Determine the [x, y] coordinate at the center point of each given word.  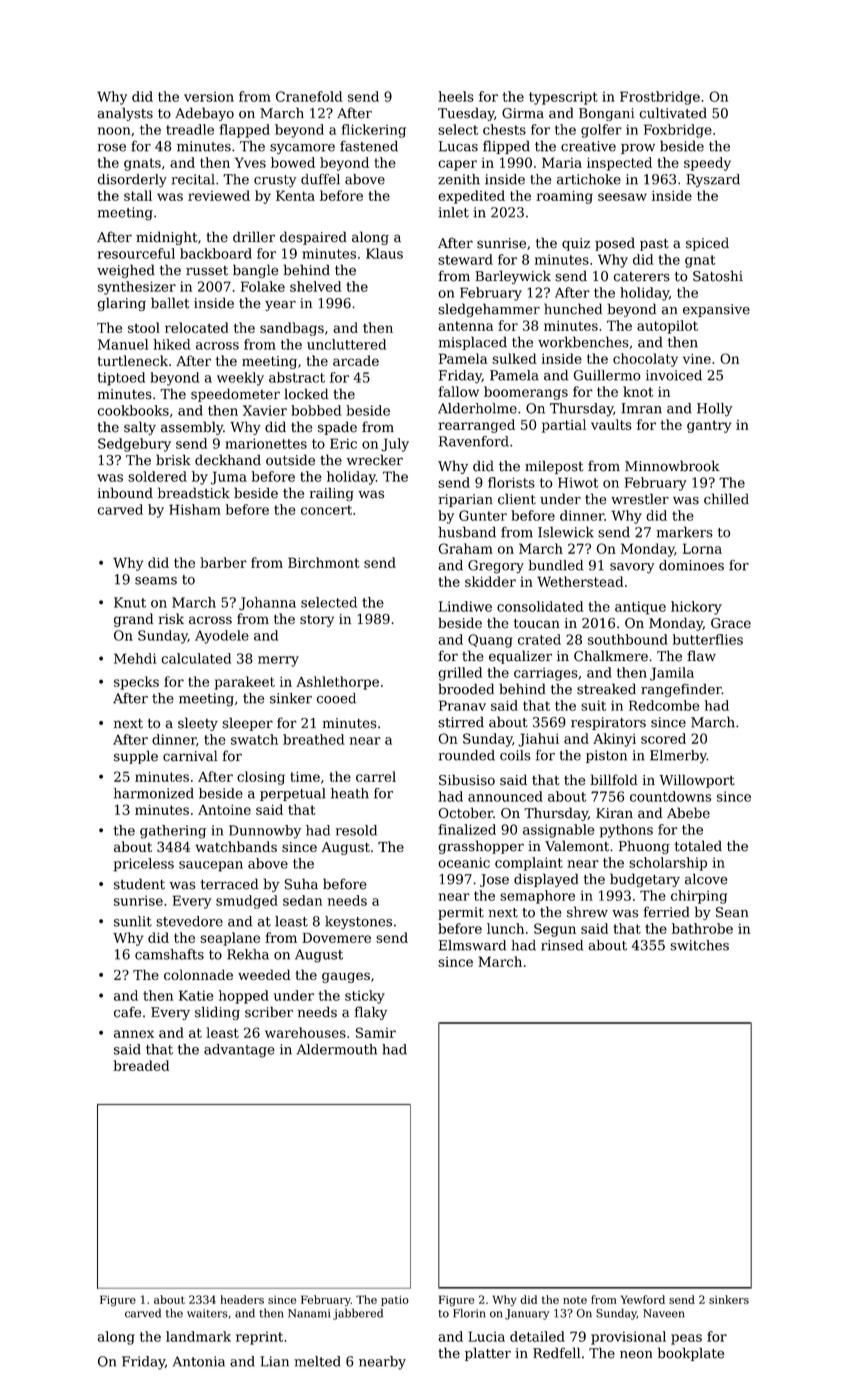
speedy [707, 164]
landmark [198, 1336]
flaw [701, 656]
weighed [126, 271]
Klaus [384, 253]
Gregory [496, 567]
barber [223, 562]
